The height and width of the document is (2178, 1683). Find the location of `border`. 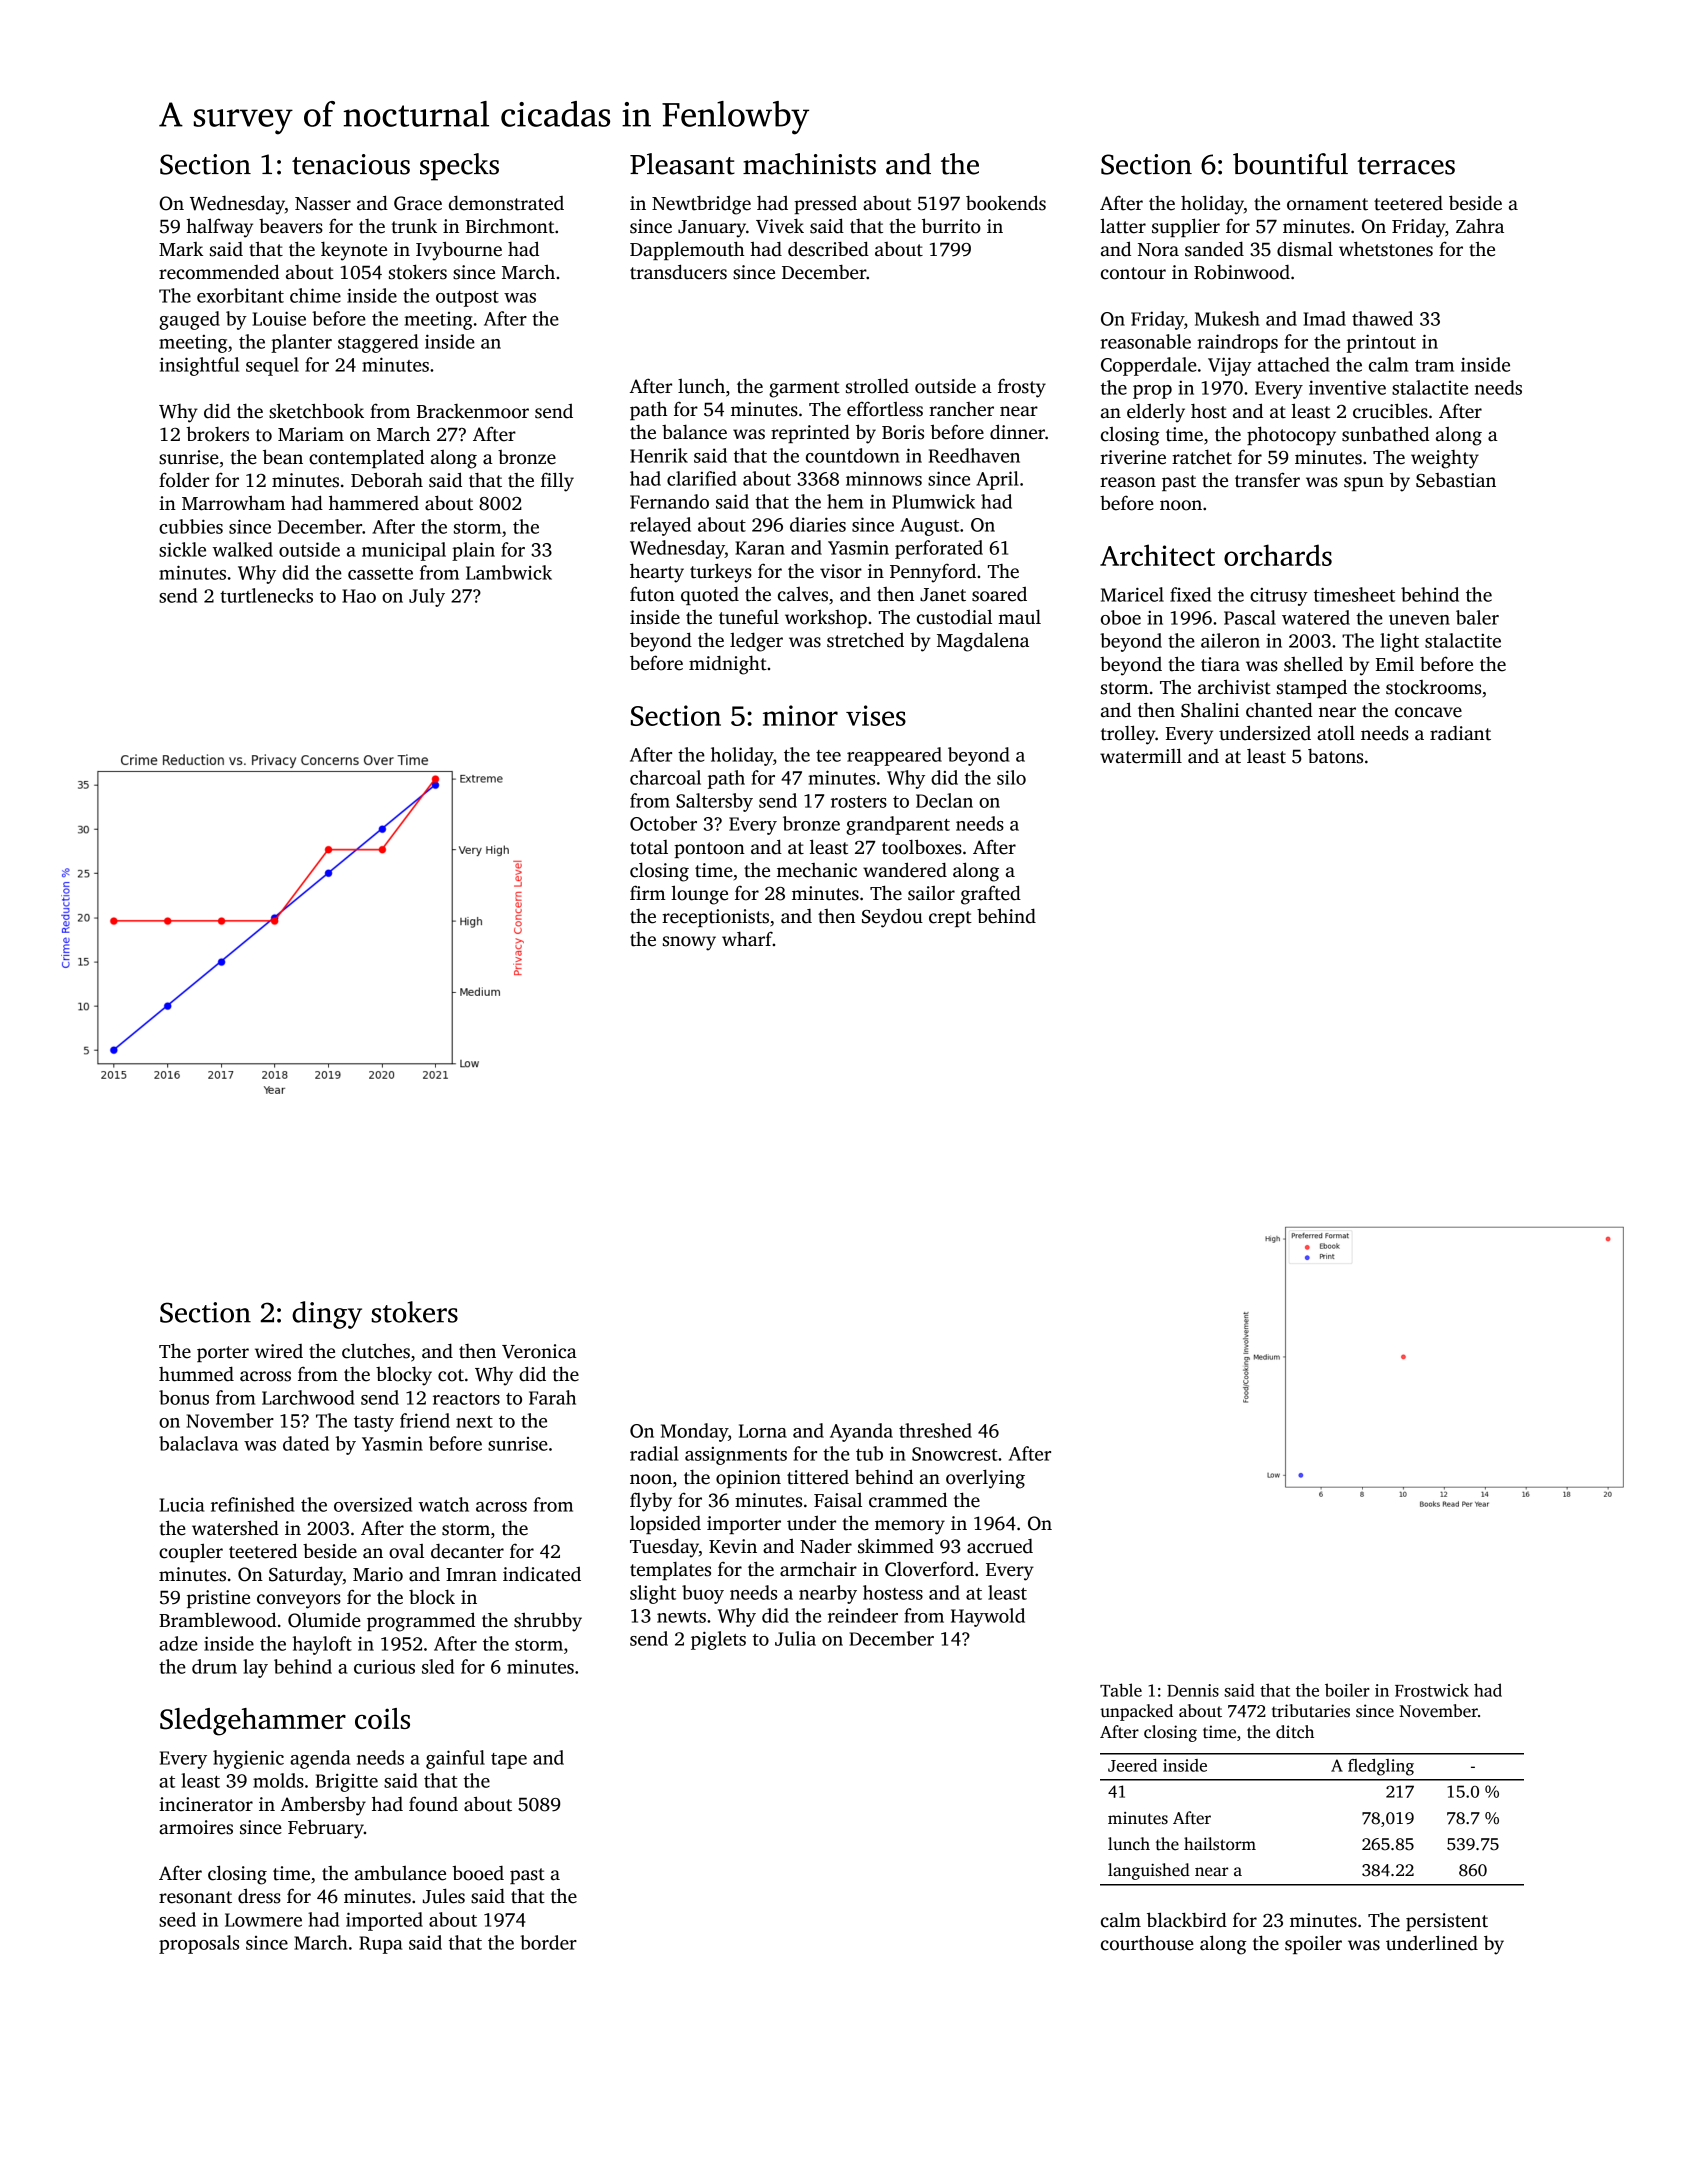

border is located at coordinates (548, 1942).
